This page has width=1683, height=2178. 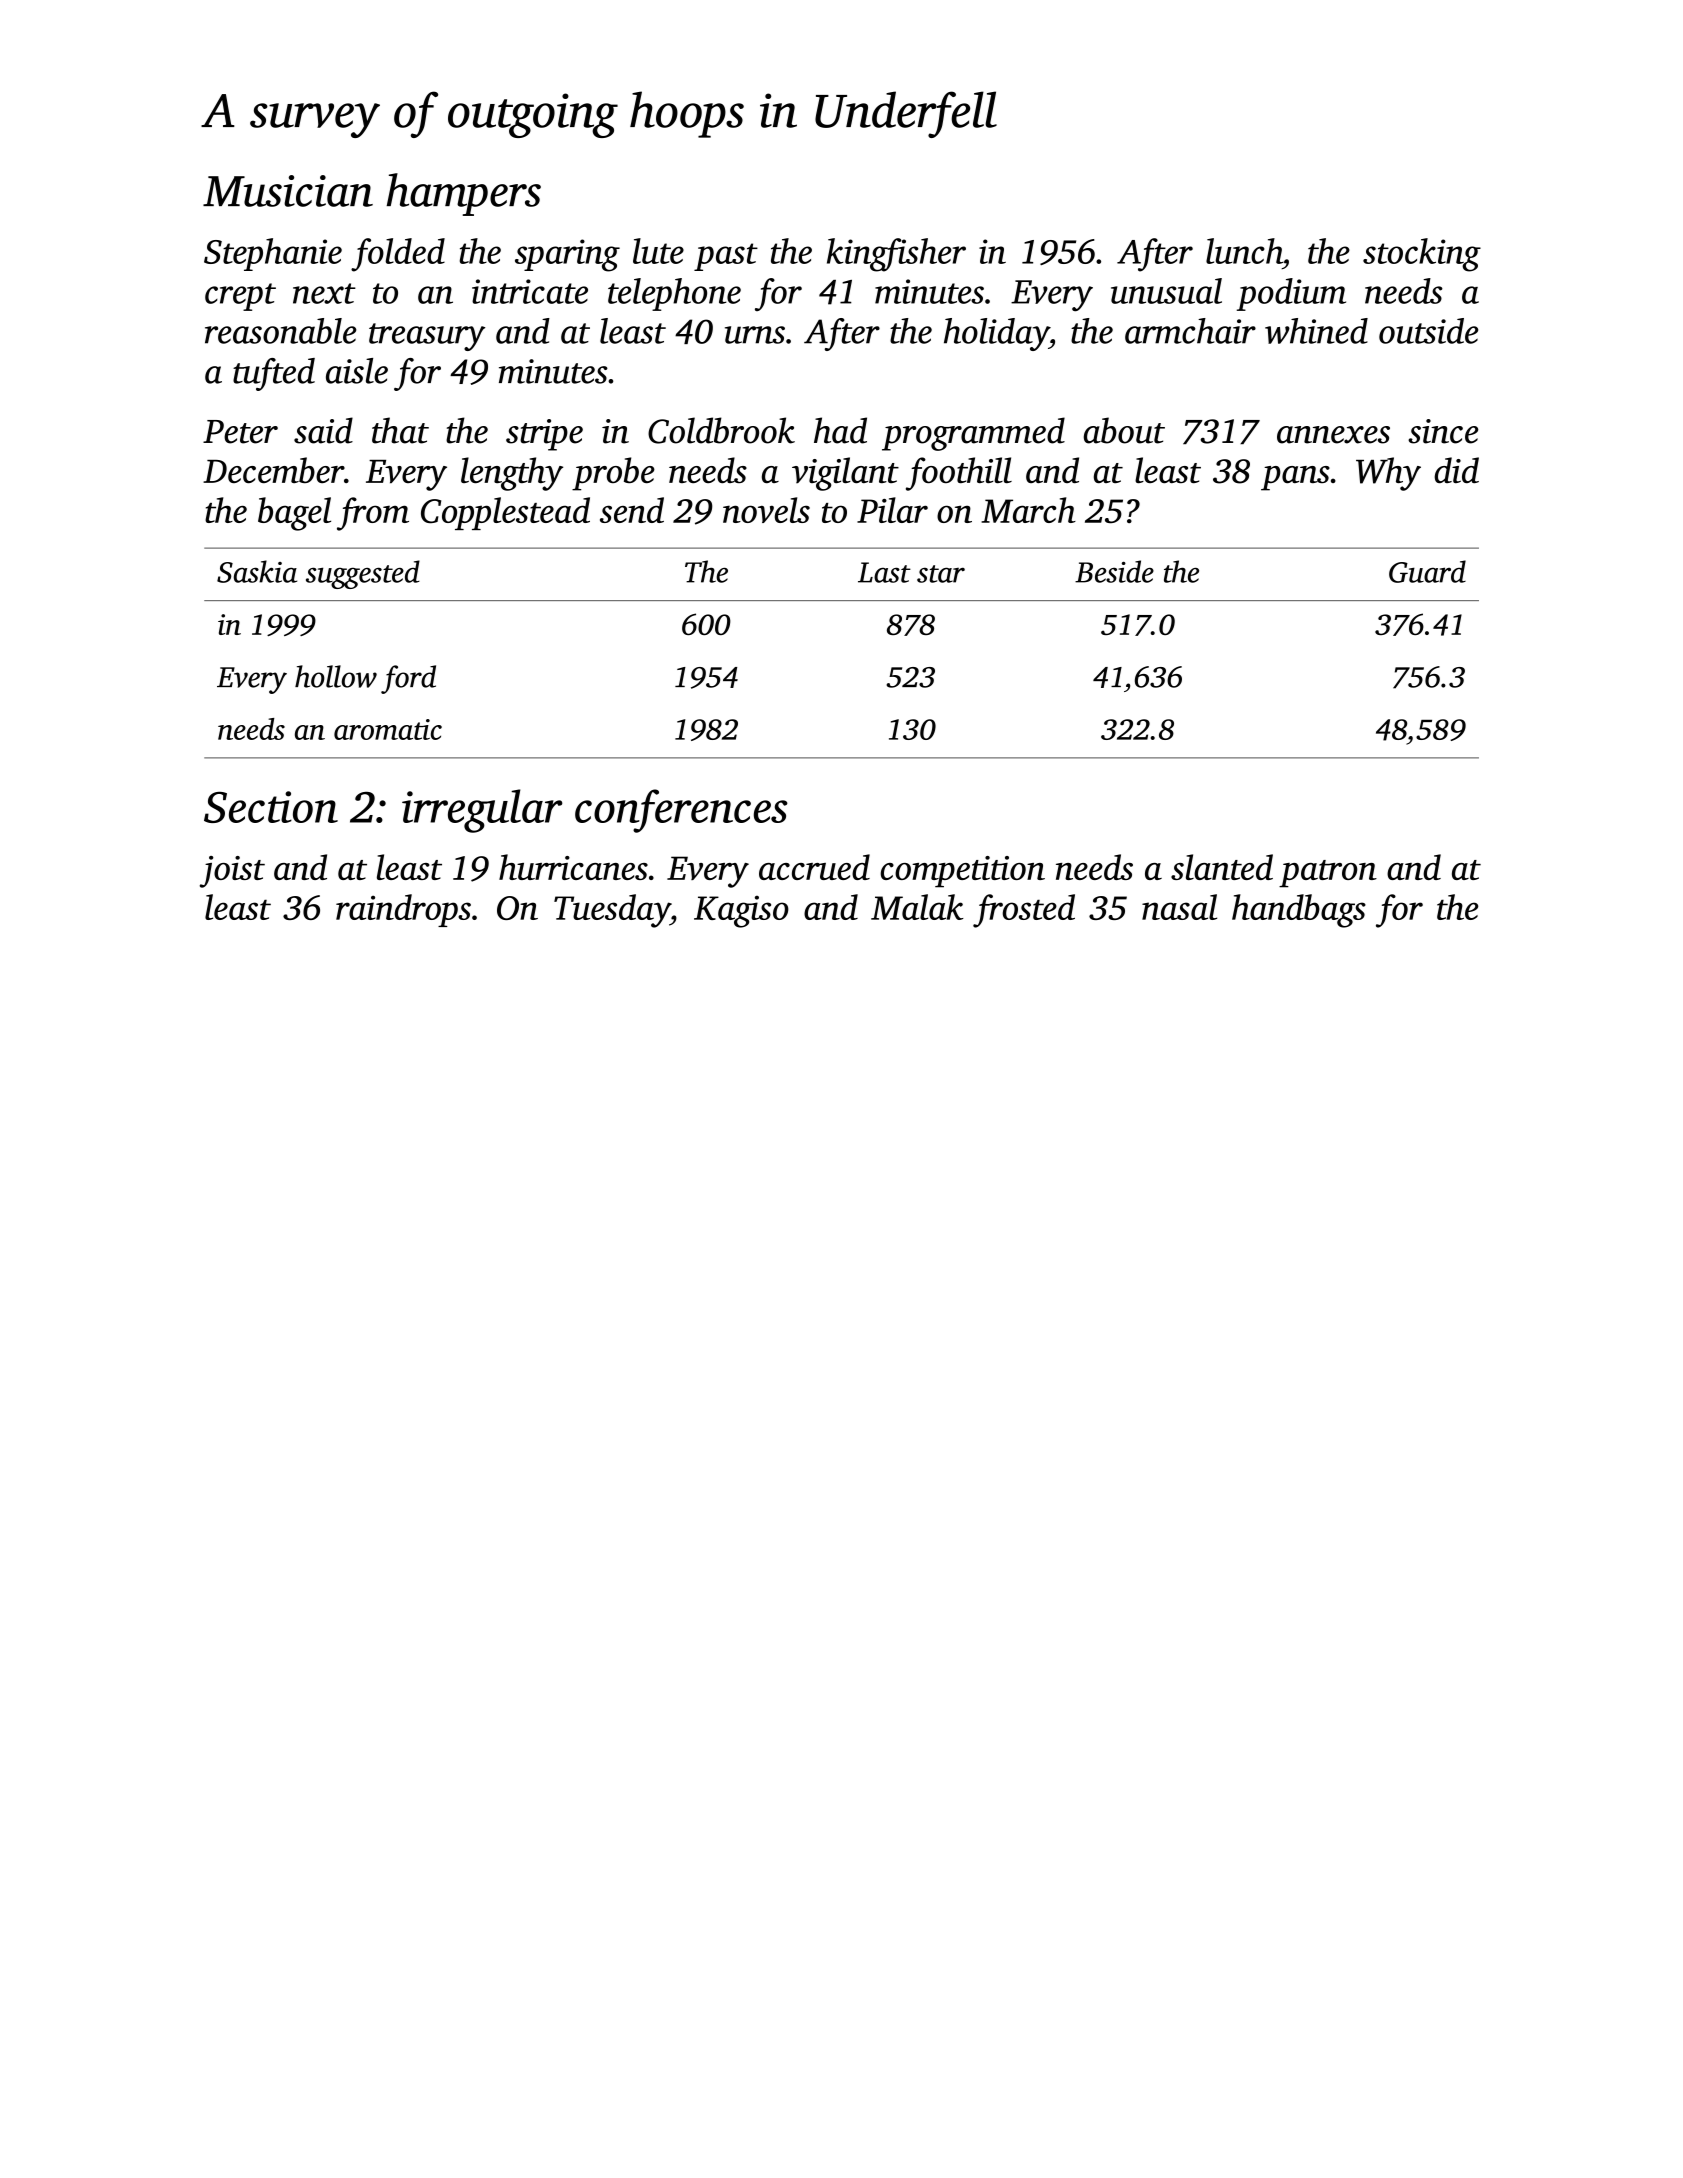 What do you see at coordinates (1328, 874) in the page?
I see `patron` at bounding box center [1328, 874].
